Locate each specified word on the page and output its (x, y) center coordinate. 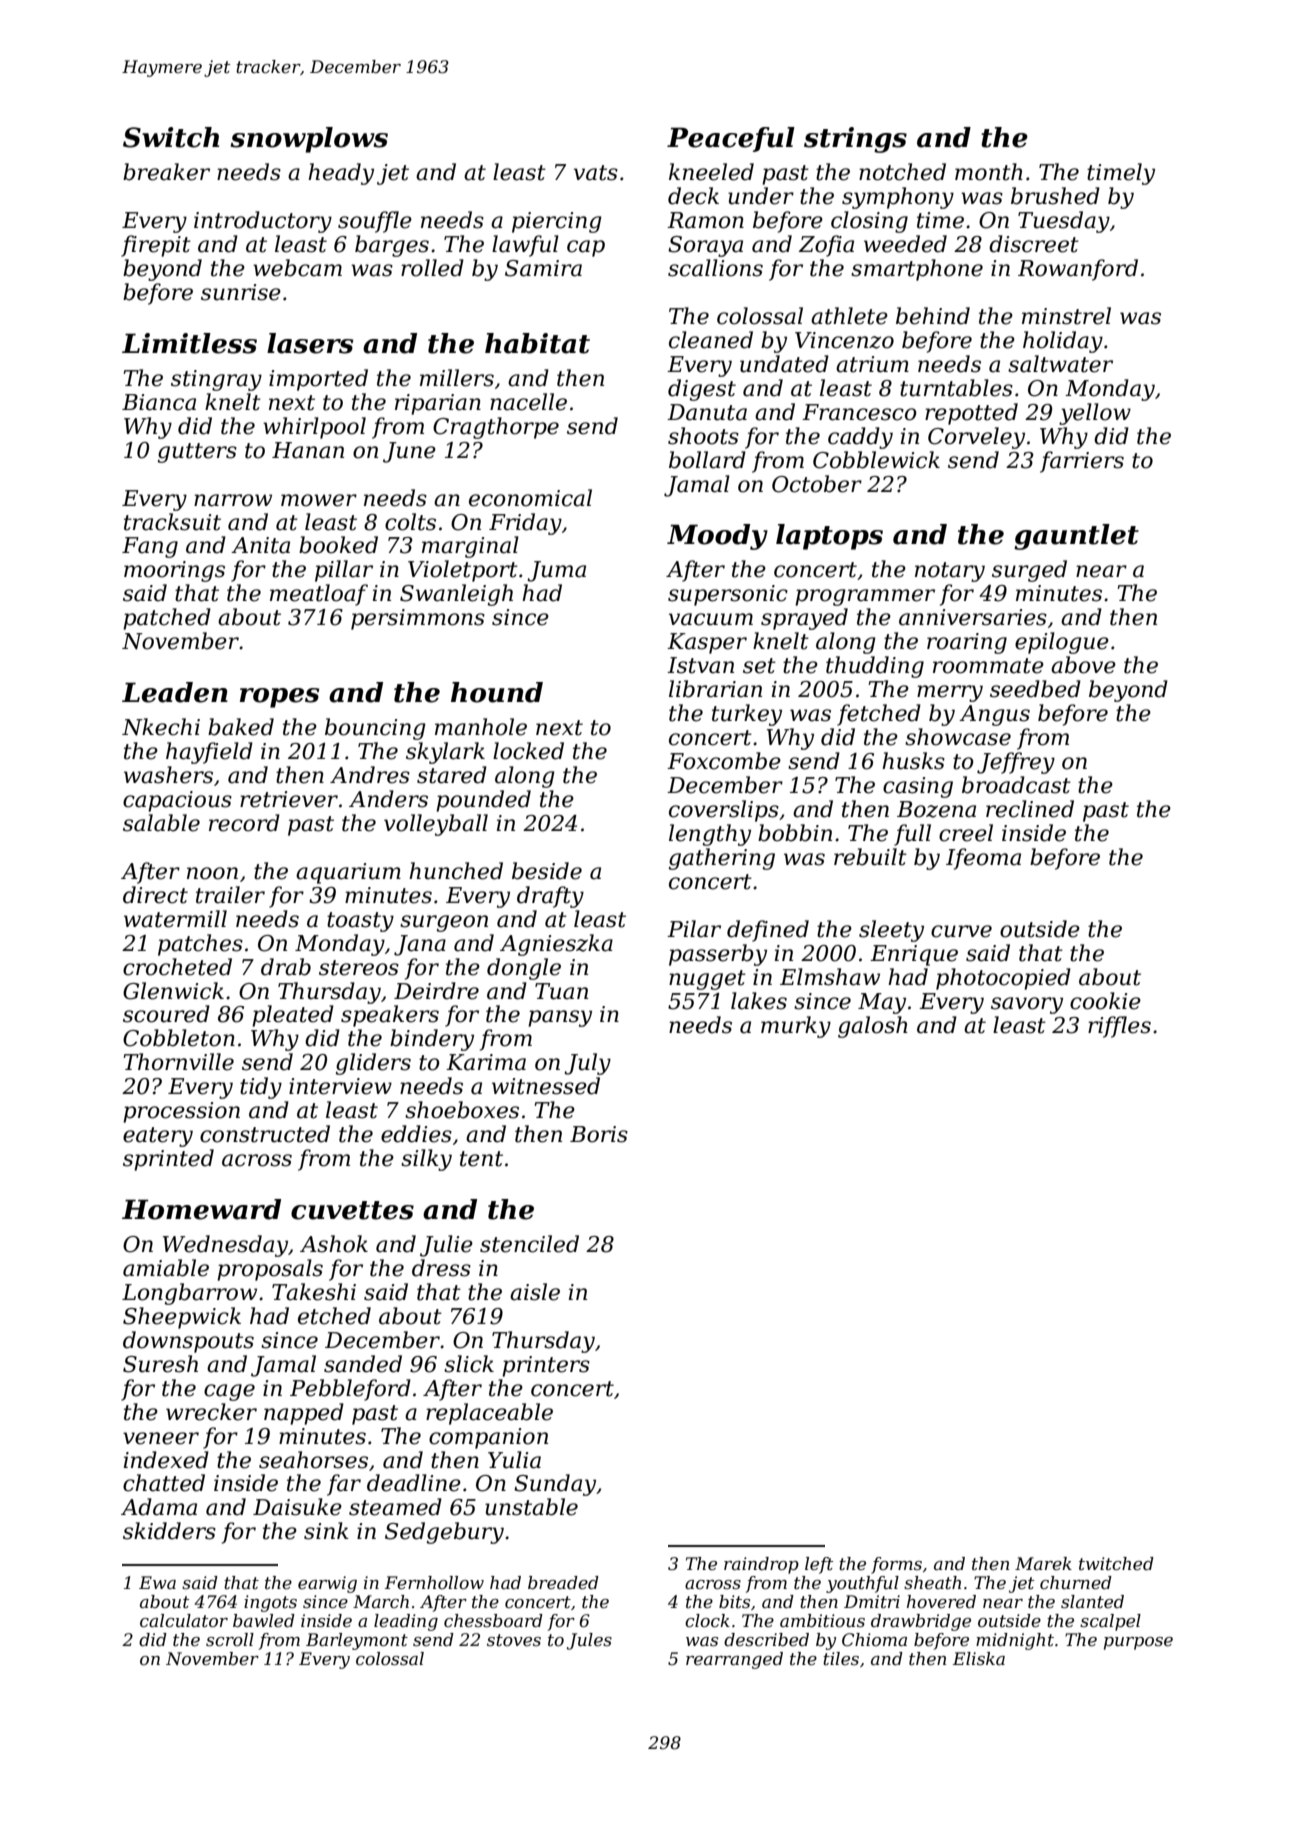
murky (796, 1027)
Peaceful (731, 139)
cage (229, 1392)
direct (155, 895)
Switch (171, 137)
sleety (891, 931)
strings (855, 140)
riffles (1119, 1027)
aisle (535, 1292)
